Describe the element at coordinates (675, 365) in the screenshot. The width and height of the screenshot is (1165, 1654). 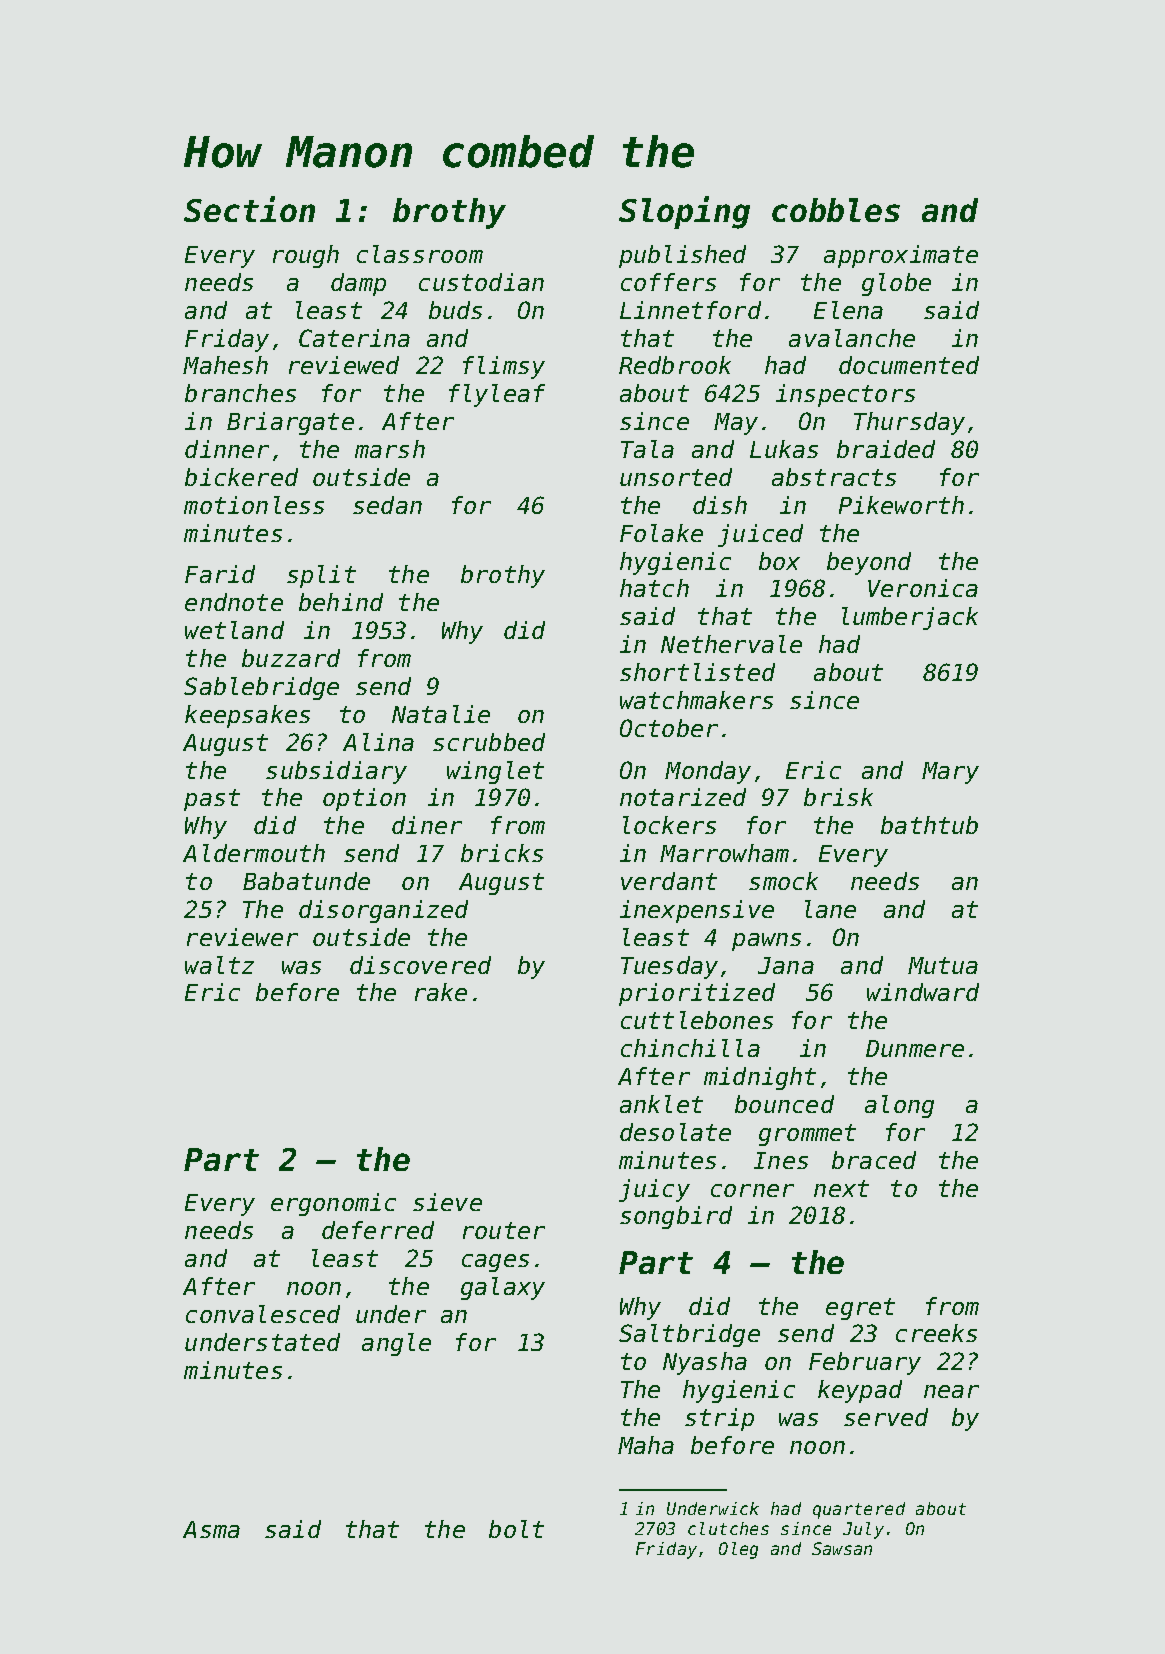
I see `Redbrook` at that location.
